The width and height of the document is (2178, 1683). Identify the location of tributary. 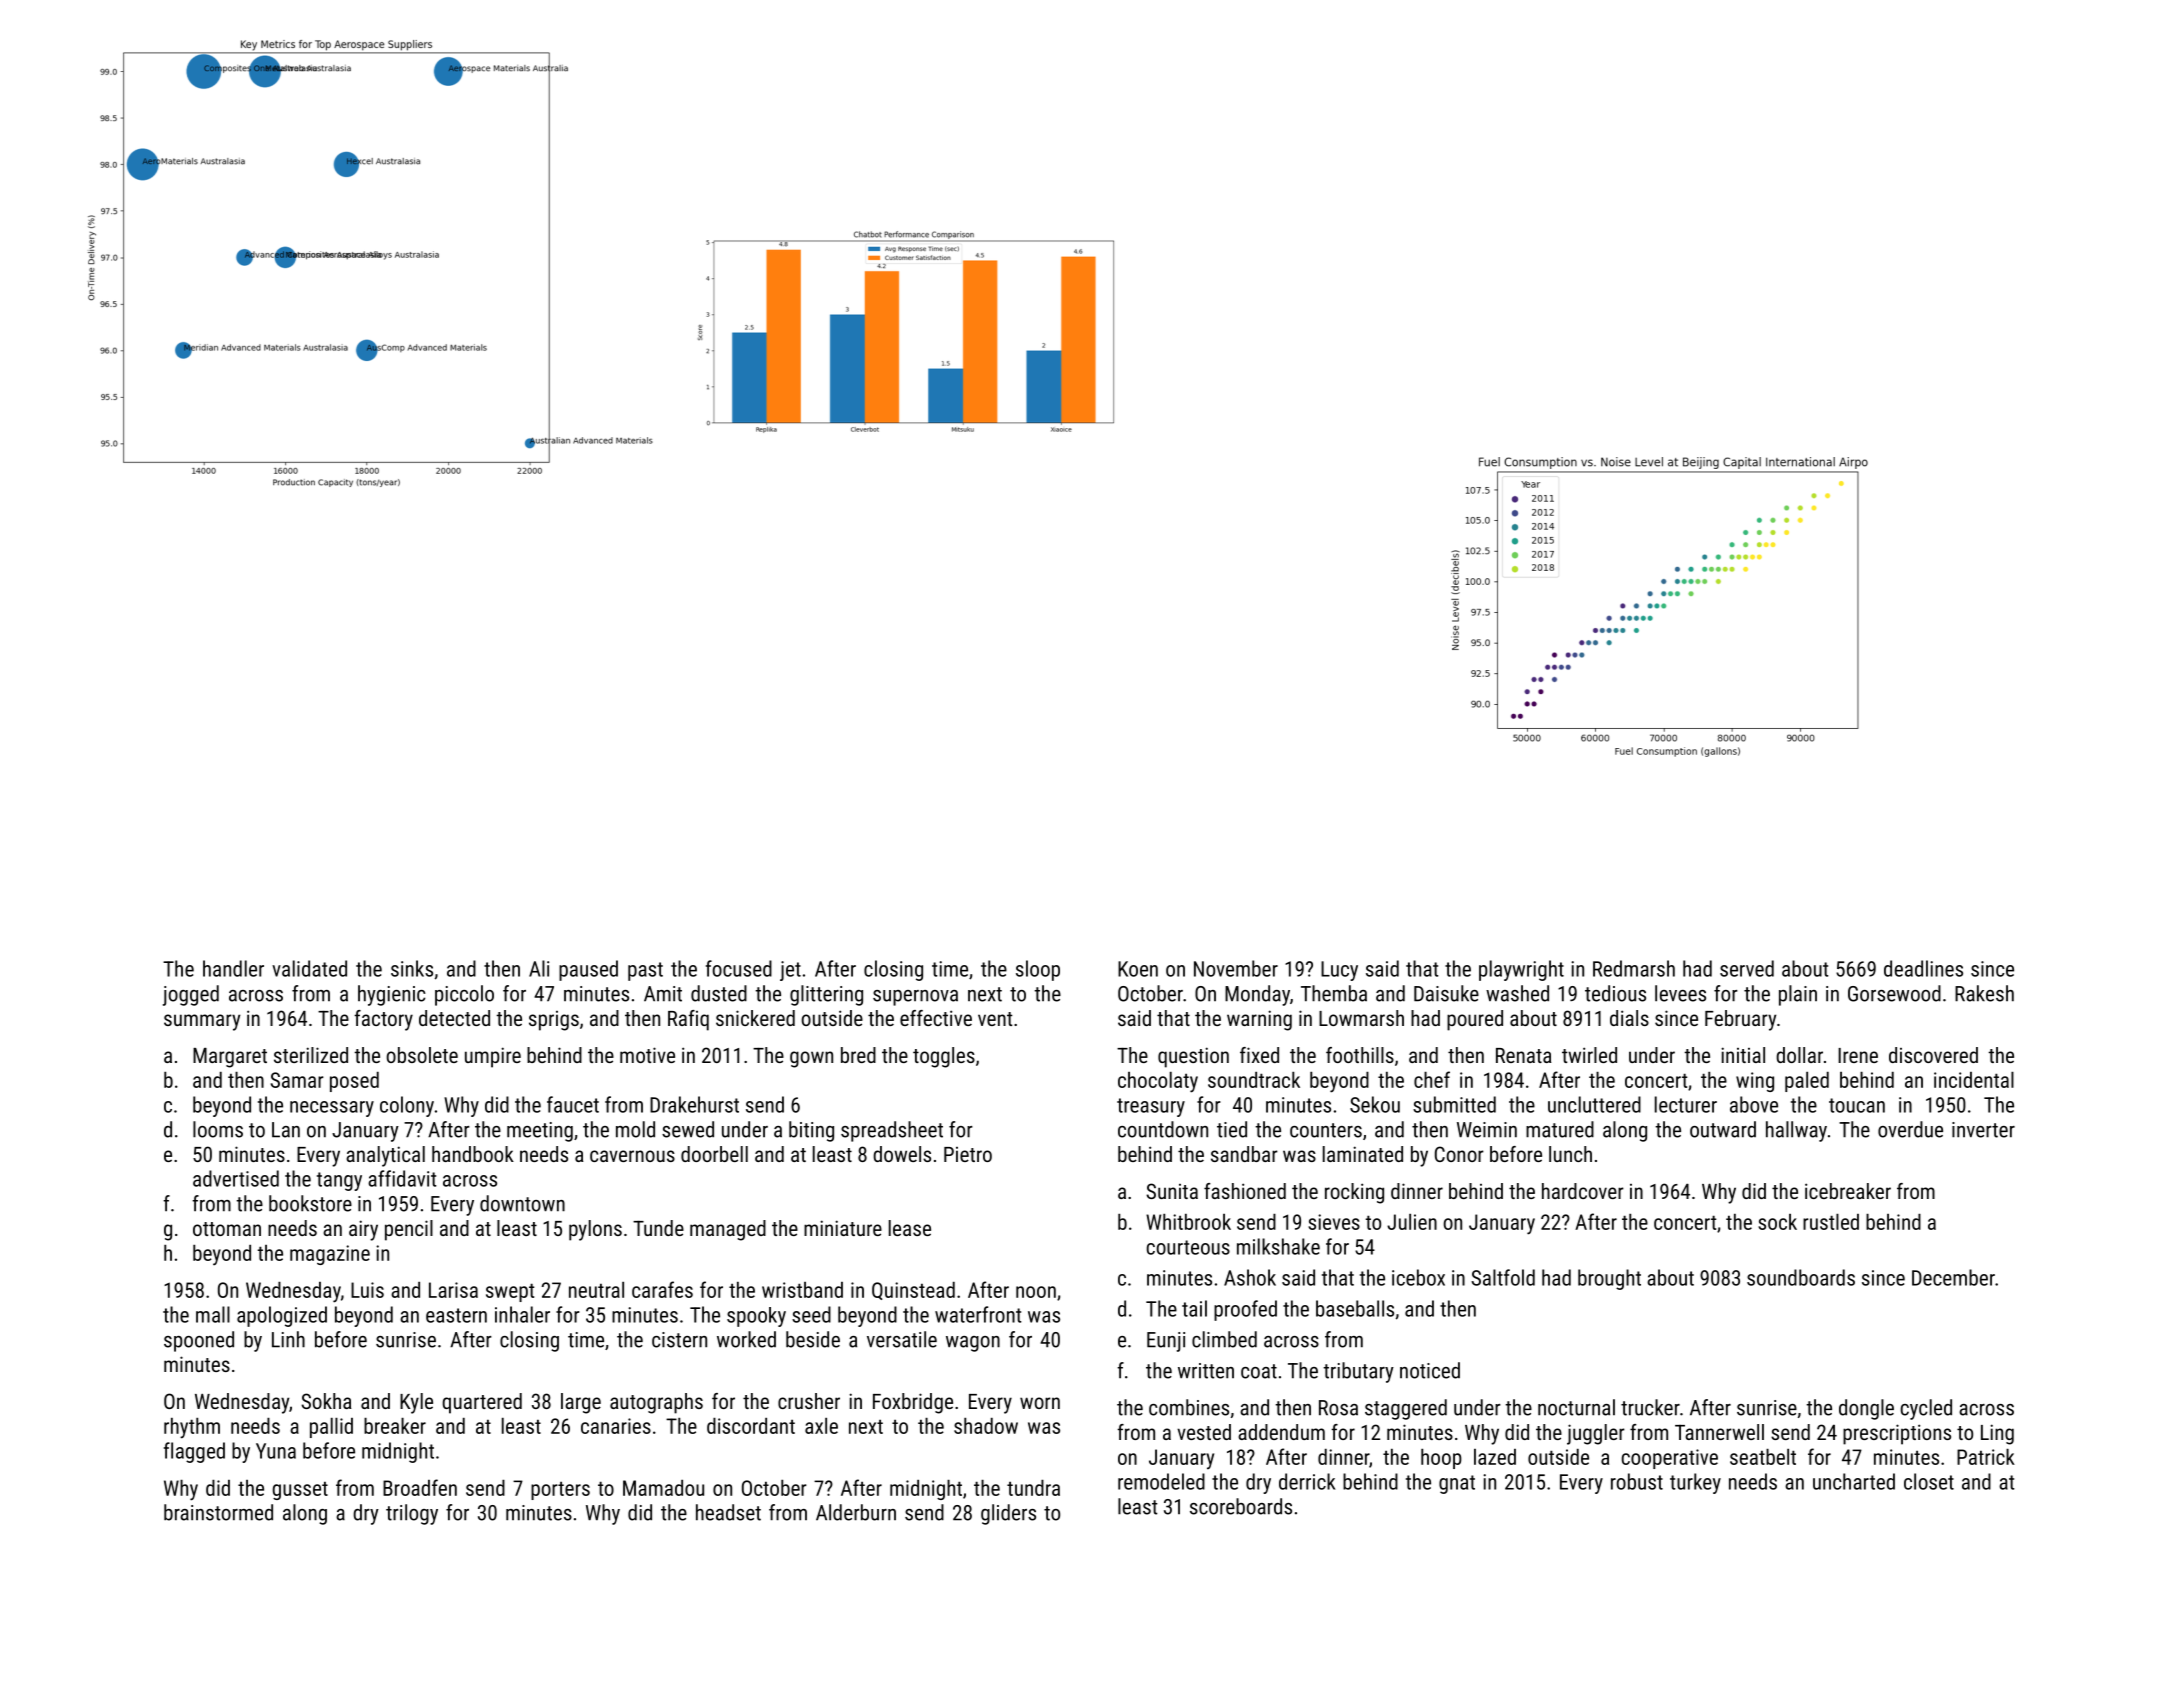
(1358, 1372).
